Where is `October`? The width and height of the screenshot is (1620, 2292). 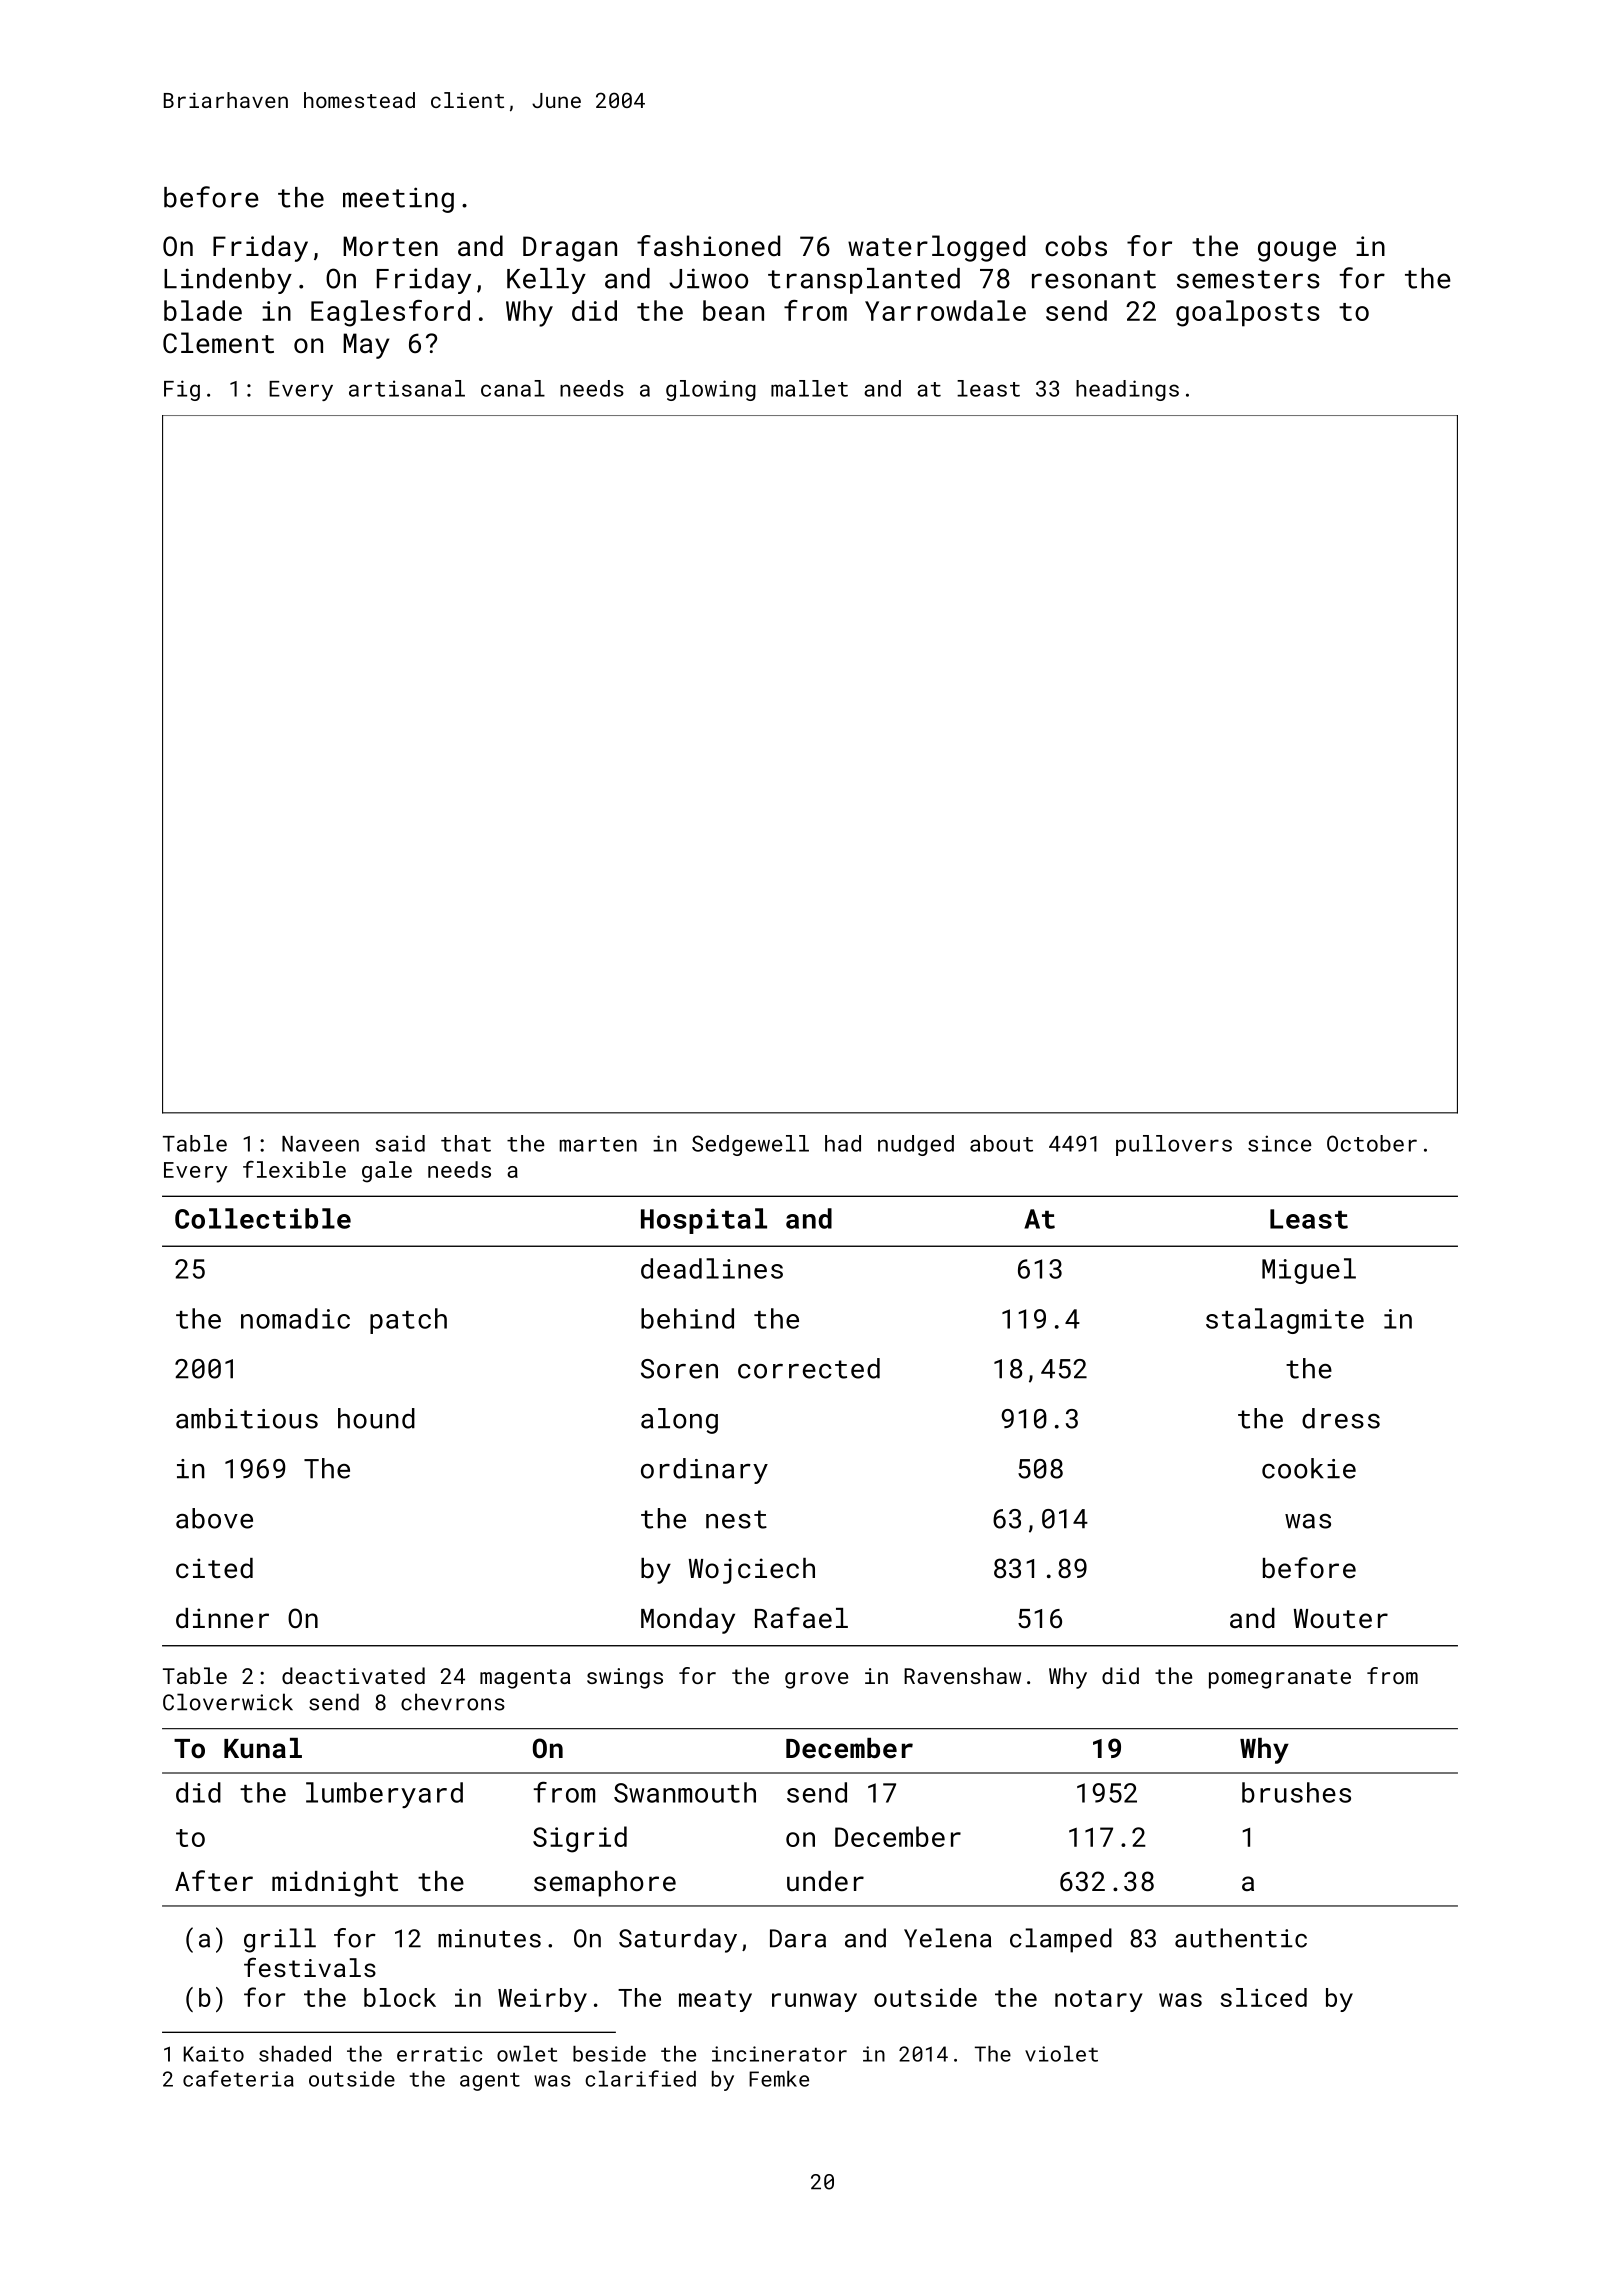
October is located at coordinates (1372, 1143).
